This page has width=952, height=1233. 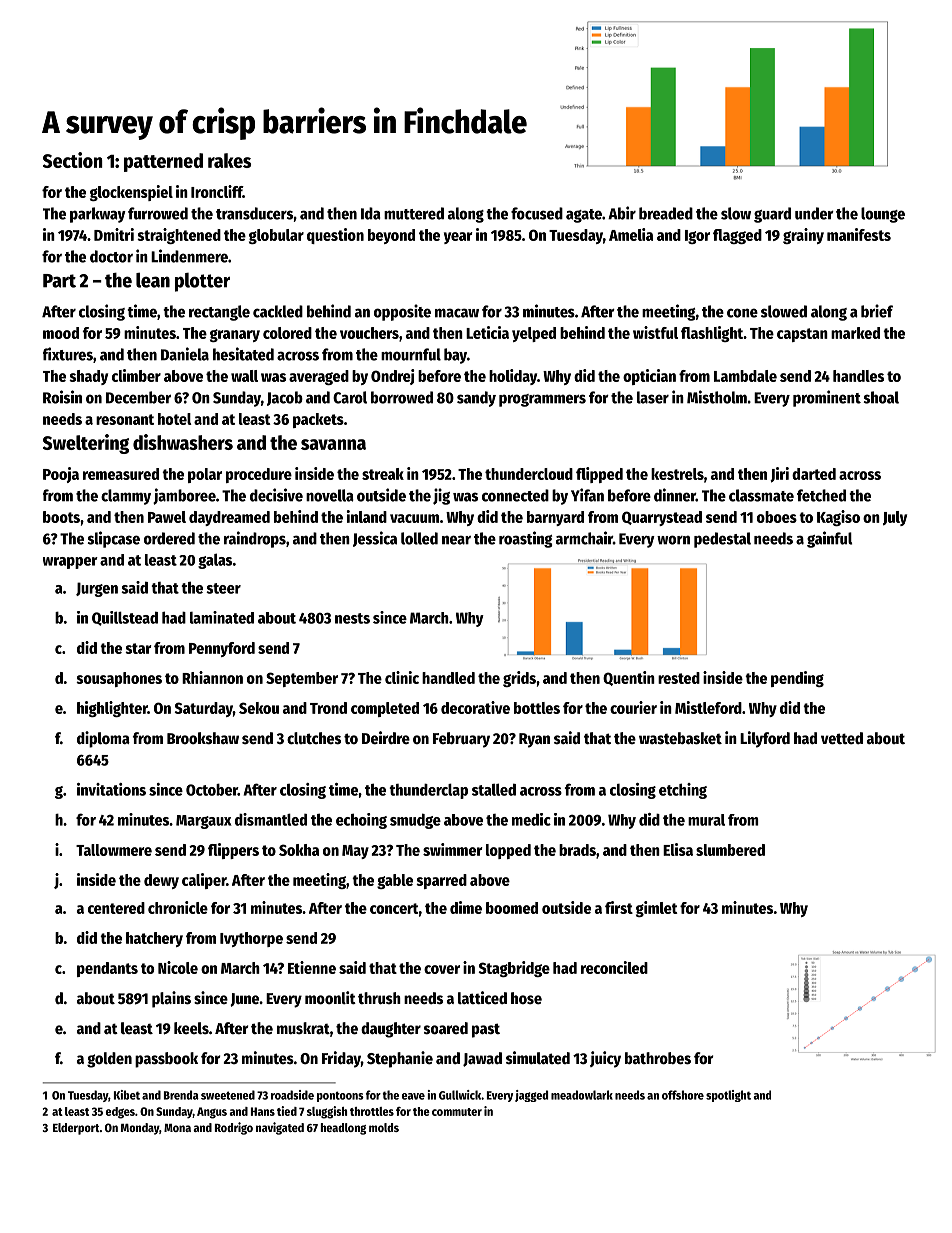 What do you see at coordinates (158, 213) in the page?
I see `furrowed` at bounding box center [158, 213].
